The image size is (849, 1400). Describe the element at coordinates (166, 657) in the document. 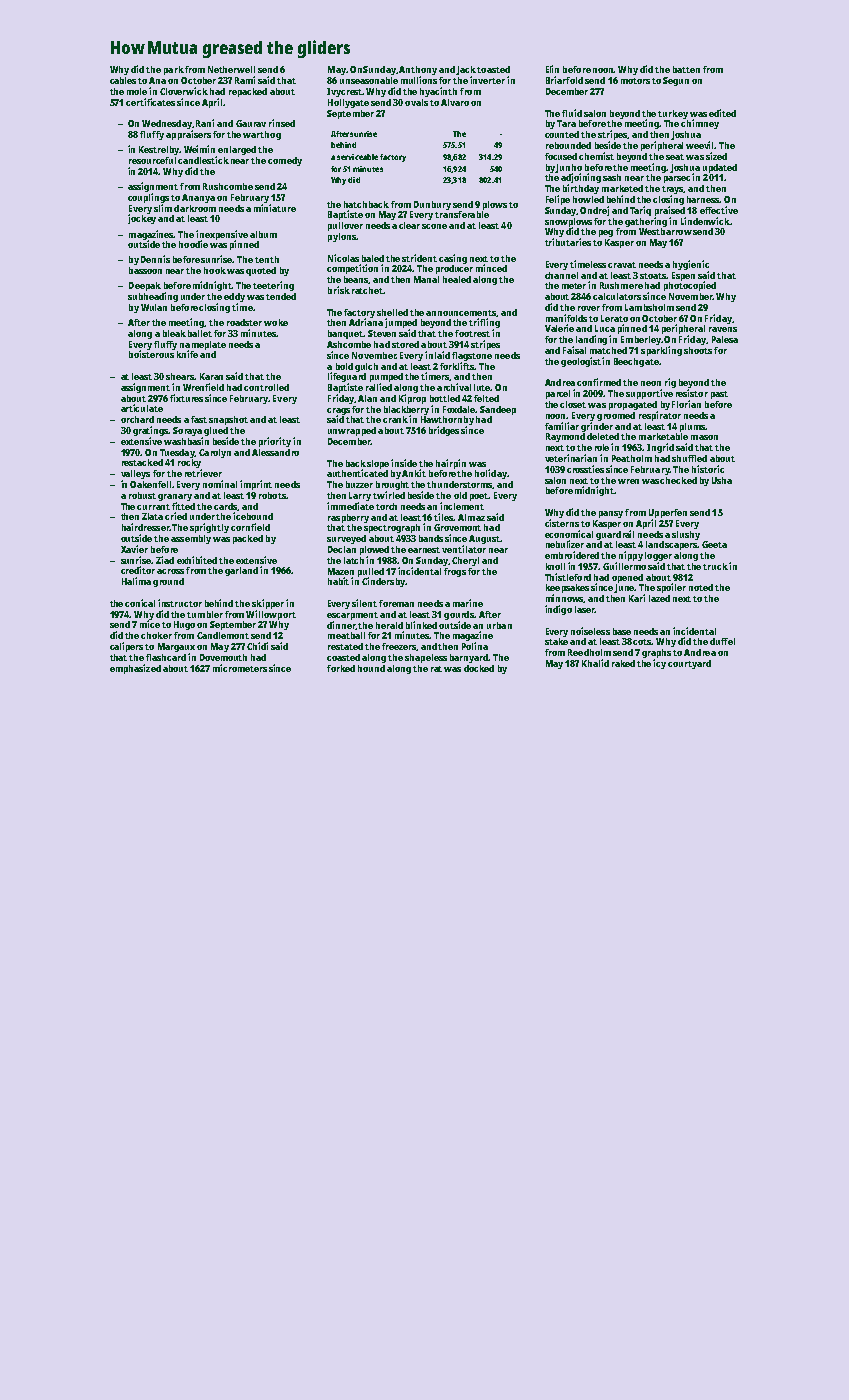

I see `flashcard` at that location.
